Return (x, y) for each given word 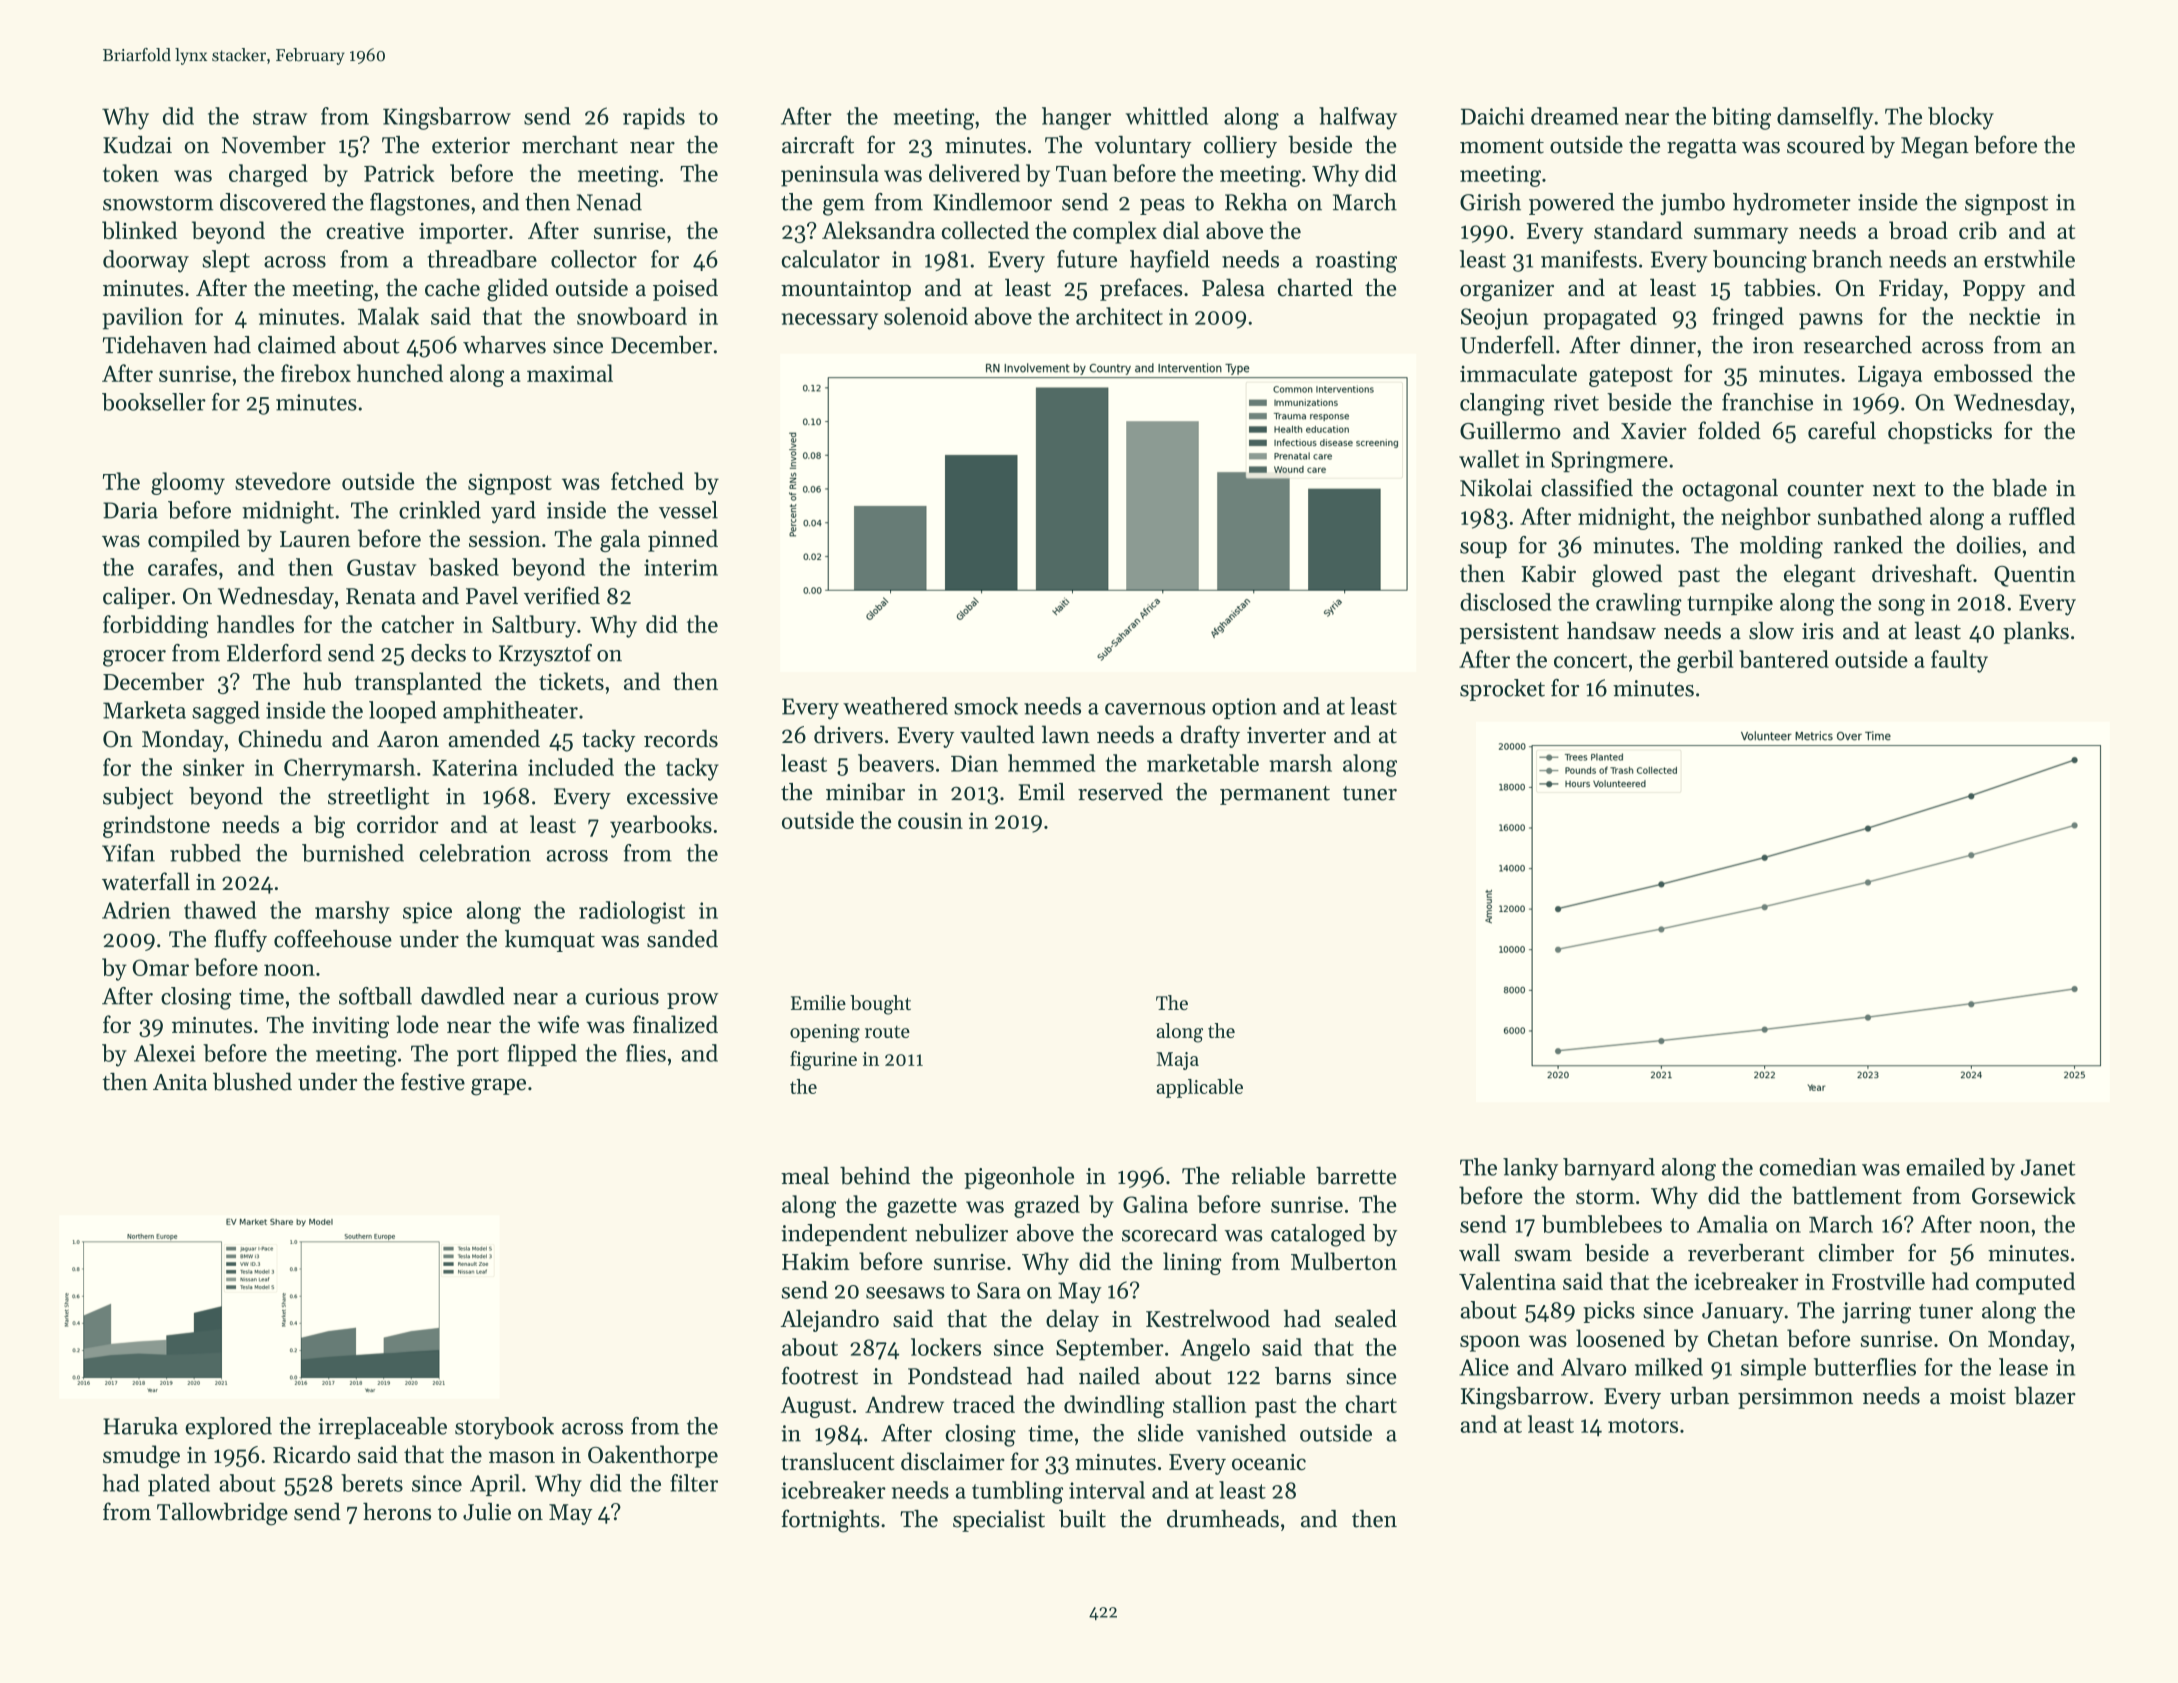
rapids (654, 118)
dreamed (1574, 116)
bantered (1784, 659)
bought (880, 1005)
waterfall (146, 881)
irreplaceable (382, 1428)
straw (280, 117)
